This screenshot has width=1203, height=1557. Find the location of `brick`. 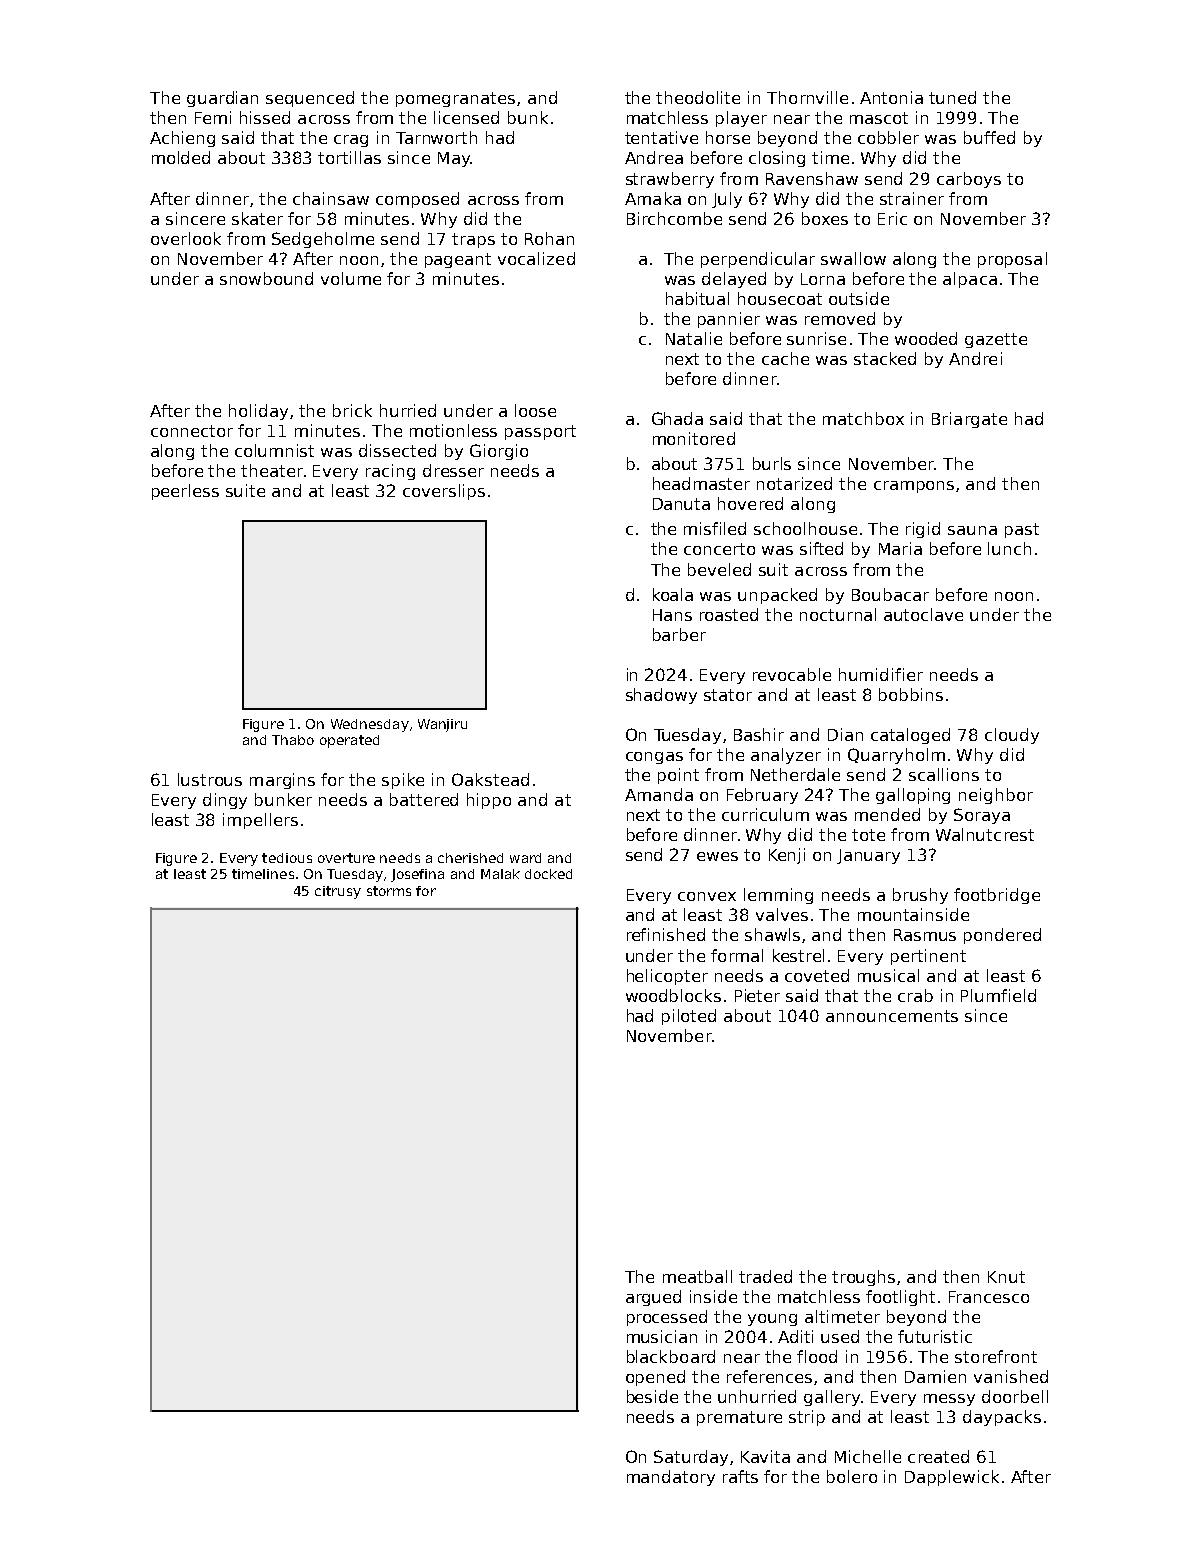

brick is located at coordinates (352, 410).
